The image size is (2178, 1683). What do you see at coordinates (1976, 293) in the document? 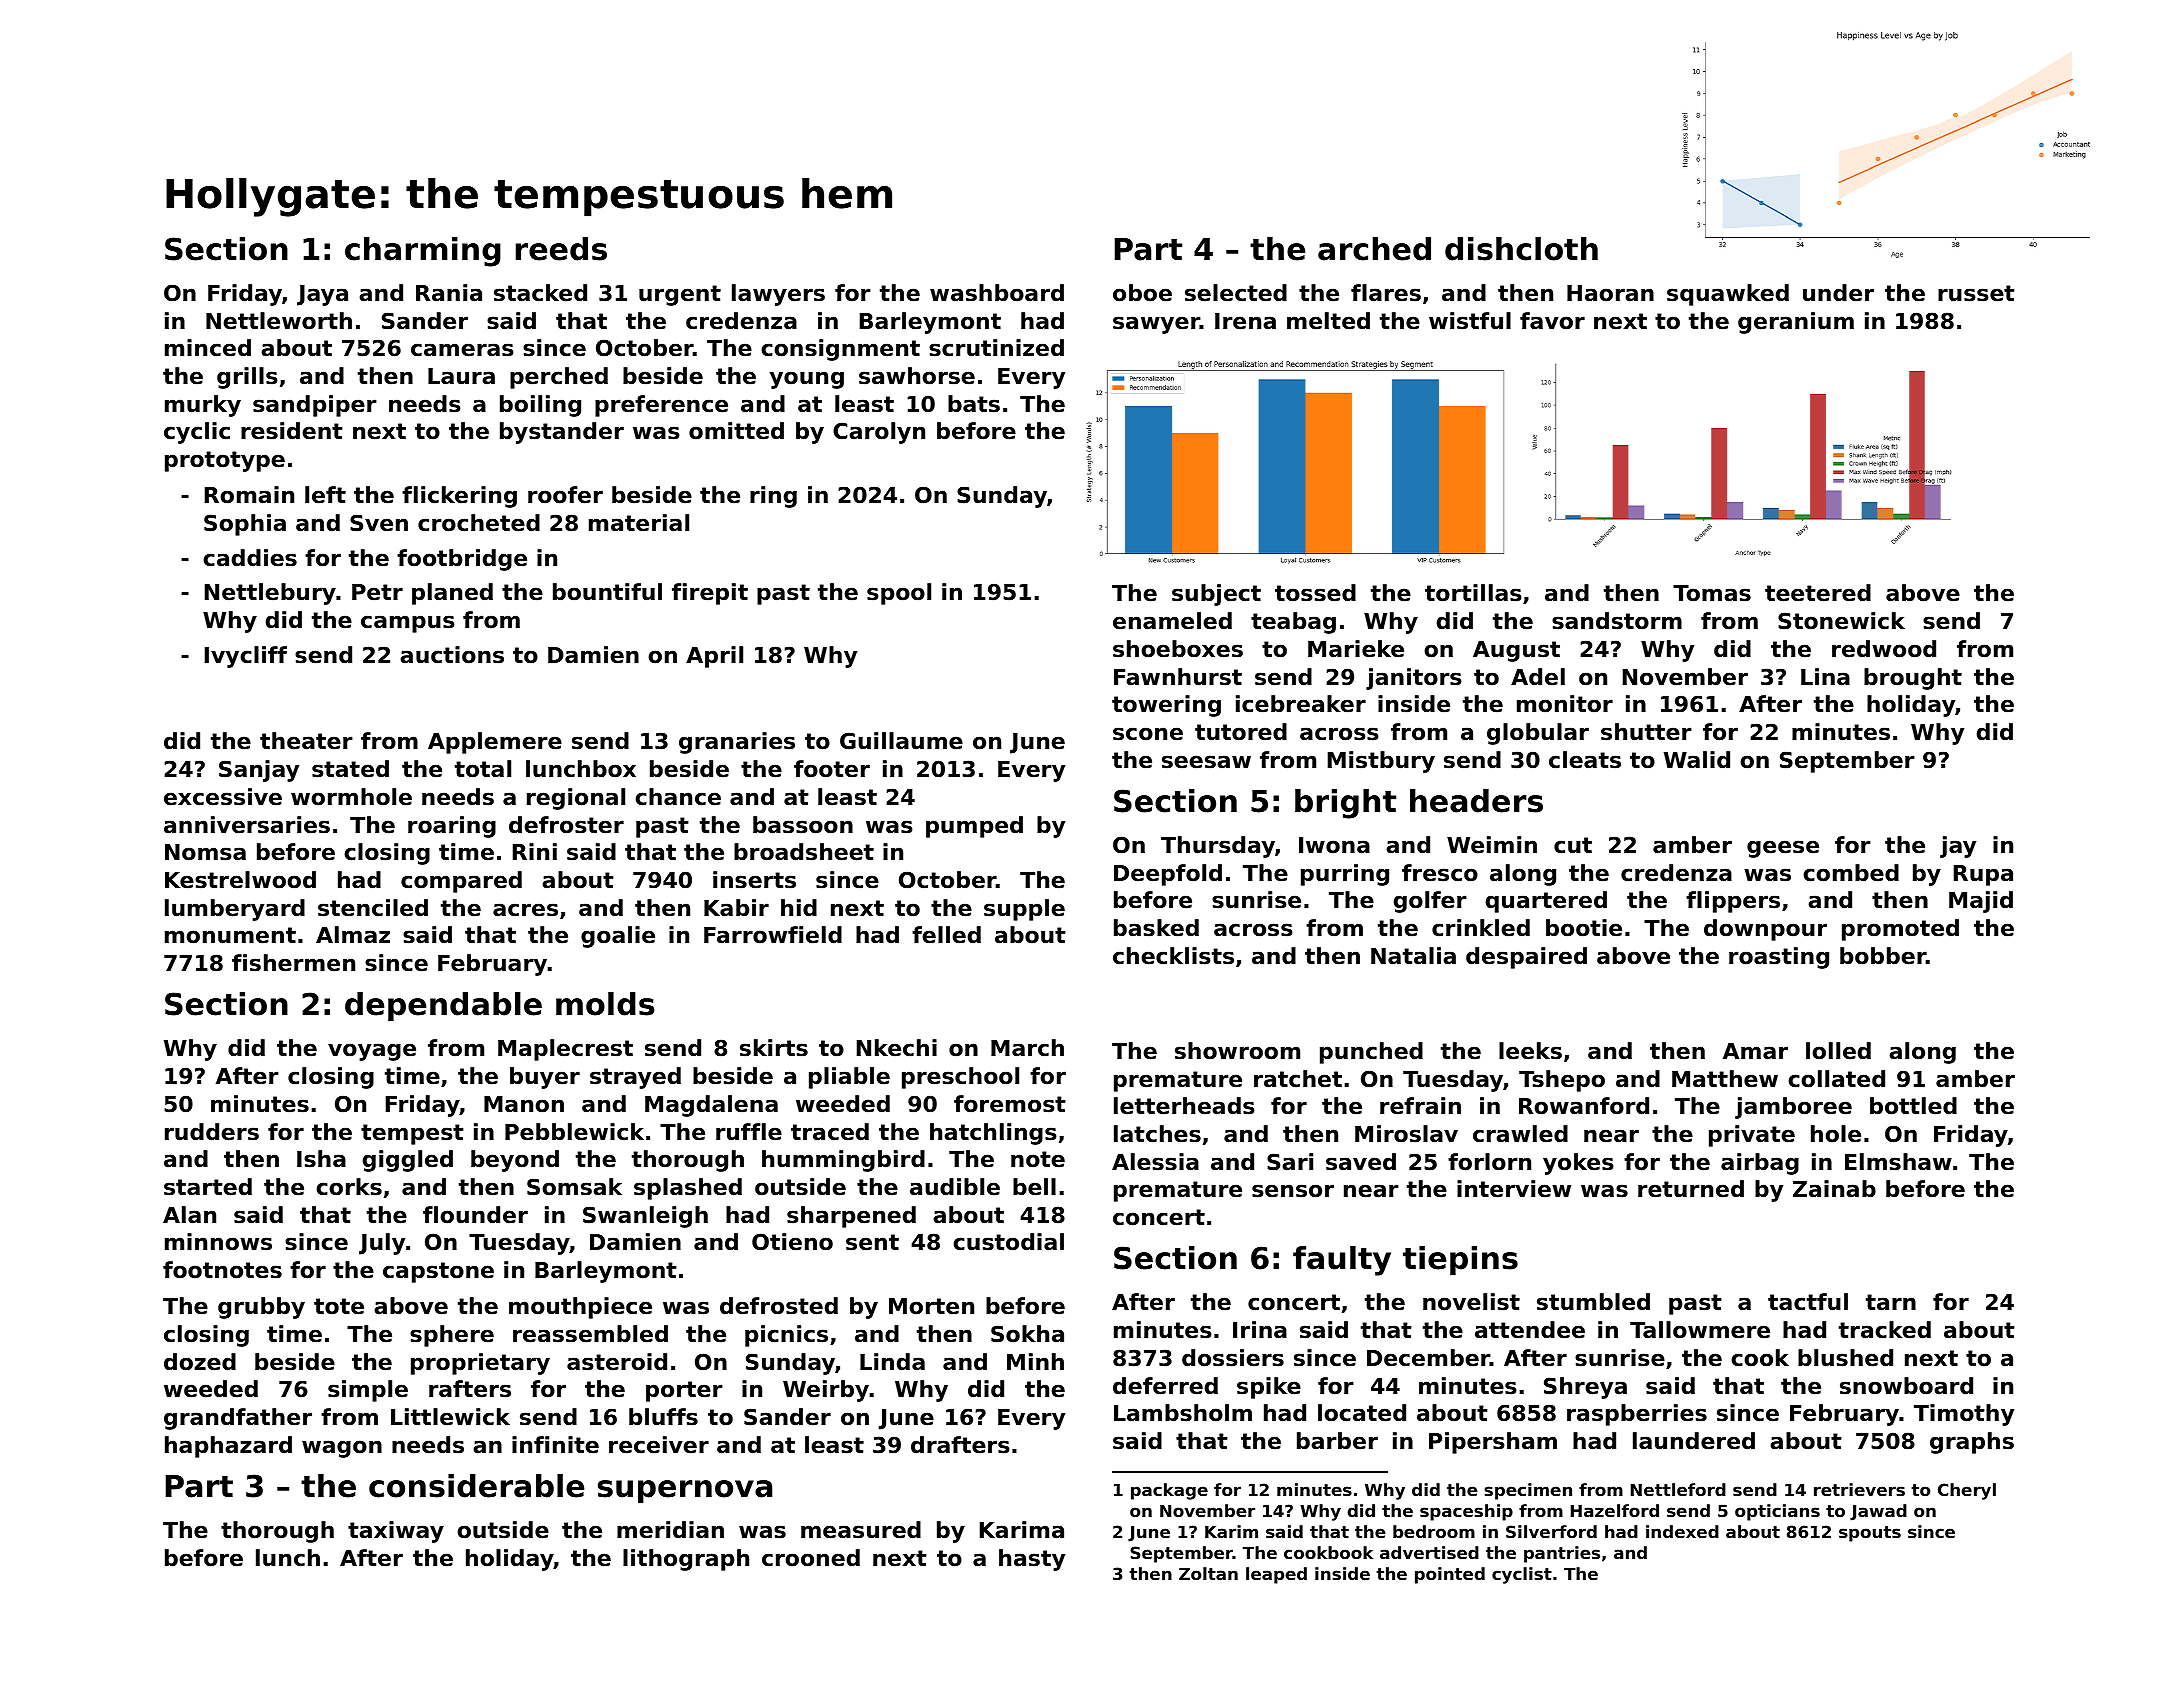
I see `russet` at bounding box center [1976, 293].
